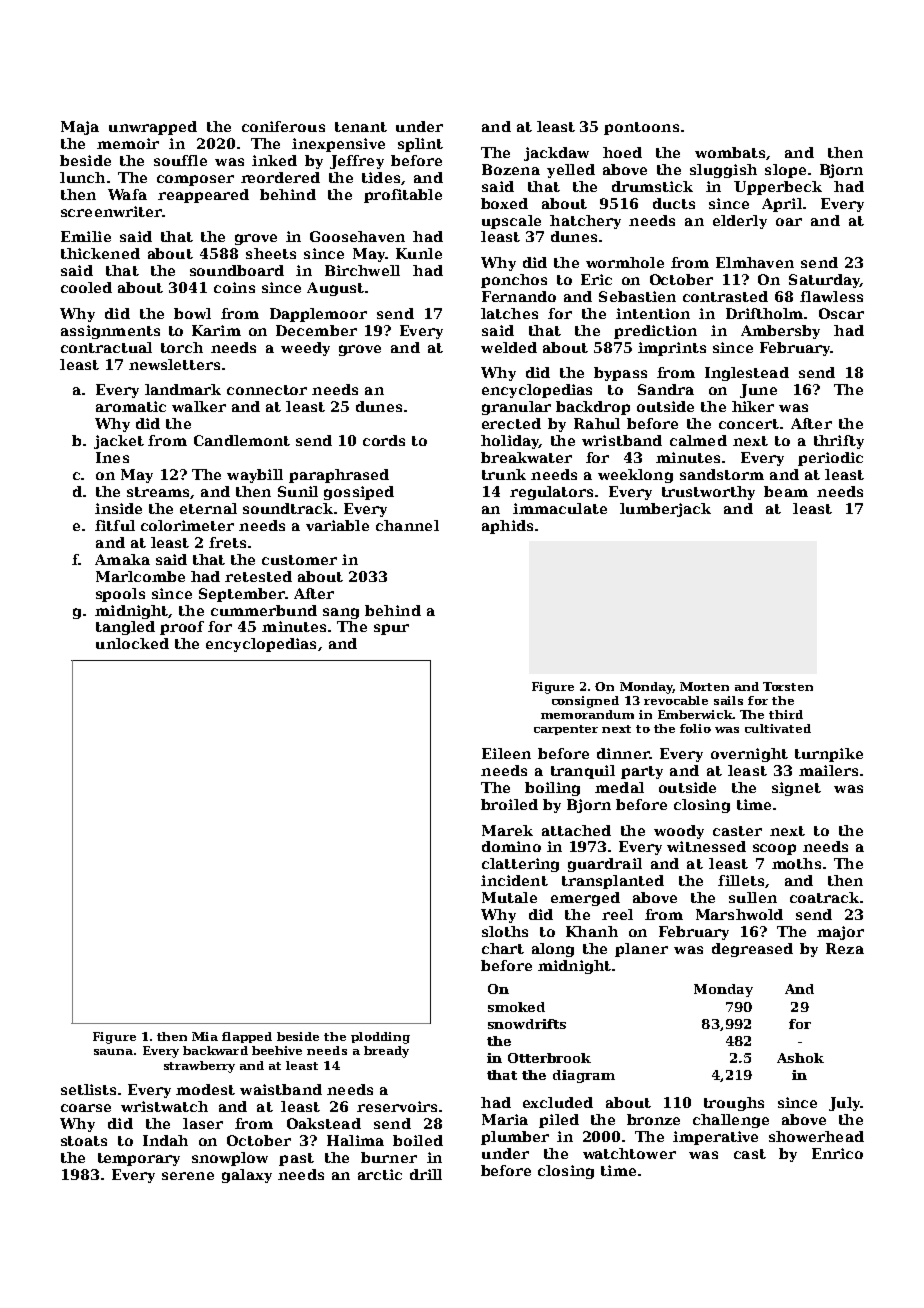  I want to click on cummerbund, so click(264, 610).
